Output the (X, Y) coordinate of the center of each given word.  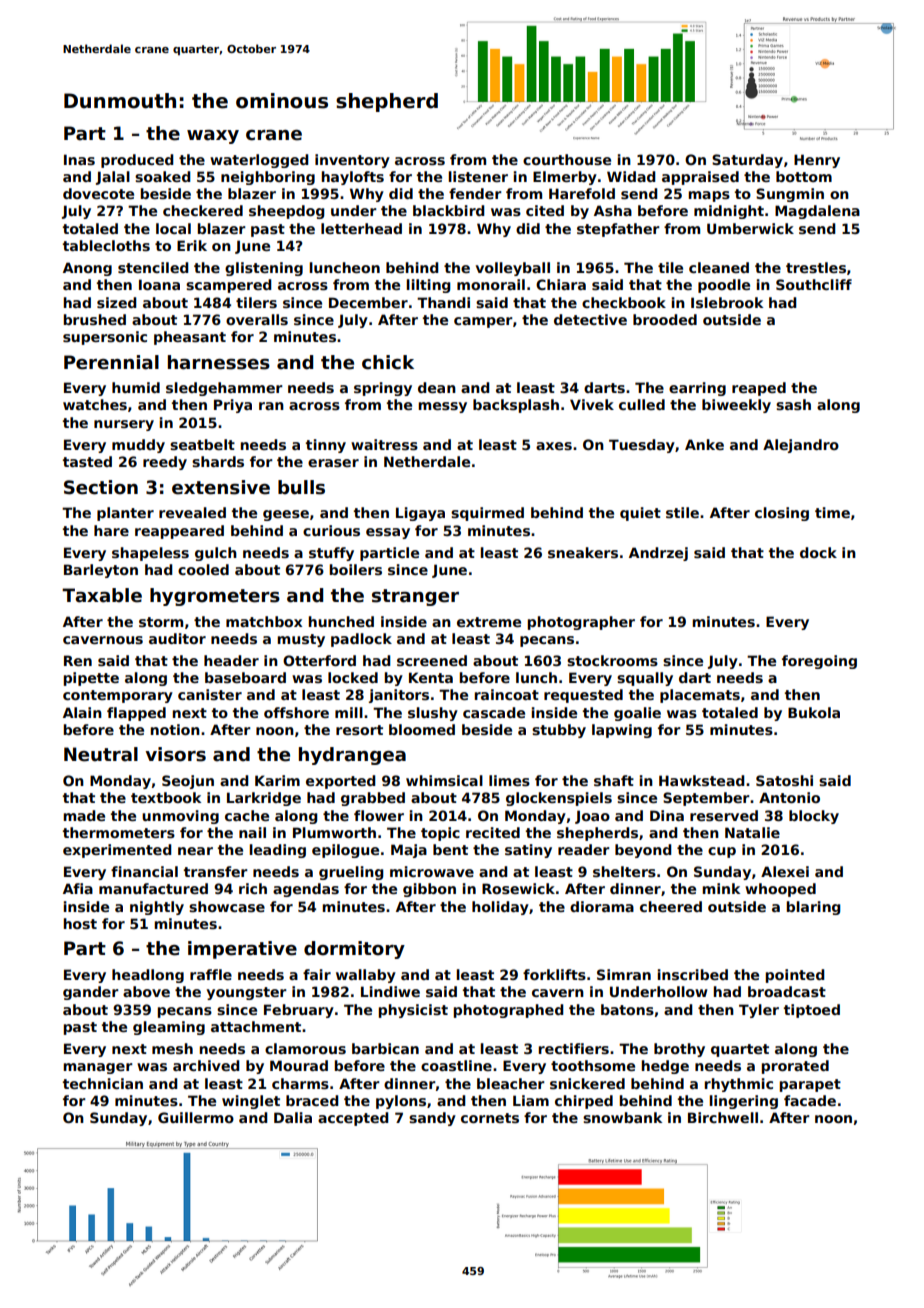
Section (101, 487)
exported (341, 782)
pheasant (190, 338)
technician (103, 1083)
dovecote (98, 193)
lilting (428, 286)
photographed (508, 1011)
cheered (671, 906)
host (80, 923)
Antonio (789, 797)
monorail (491, 284)
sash (793, 404)
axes (554, 446)
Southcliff (814, 284)
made (84, 815)
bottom (804, 176)
